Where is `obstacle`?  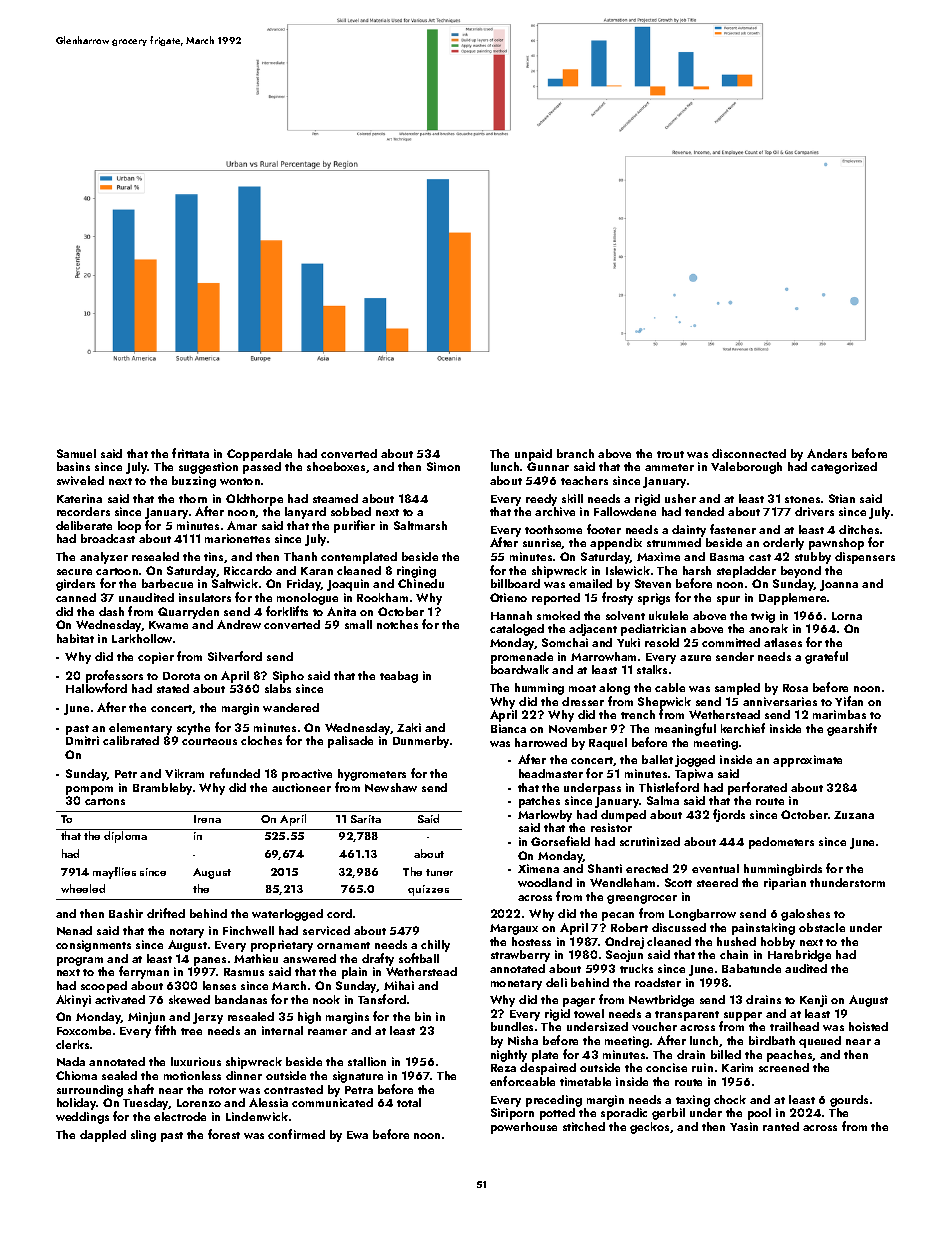
obstacle is located at coordinates (822, 927).
